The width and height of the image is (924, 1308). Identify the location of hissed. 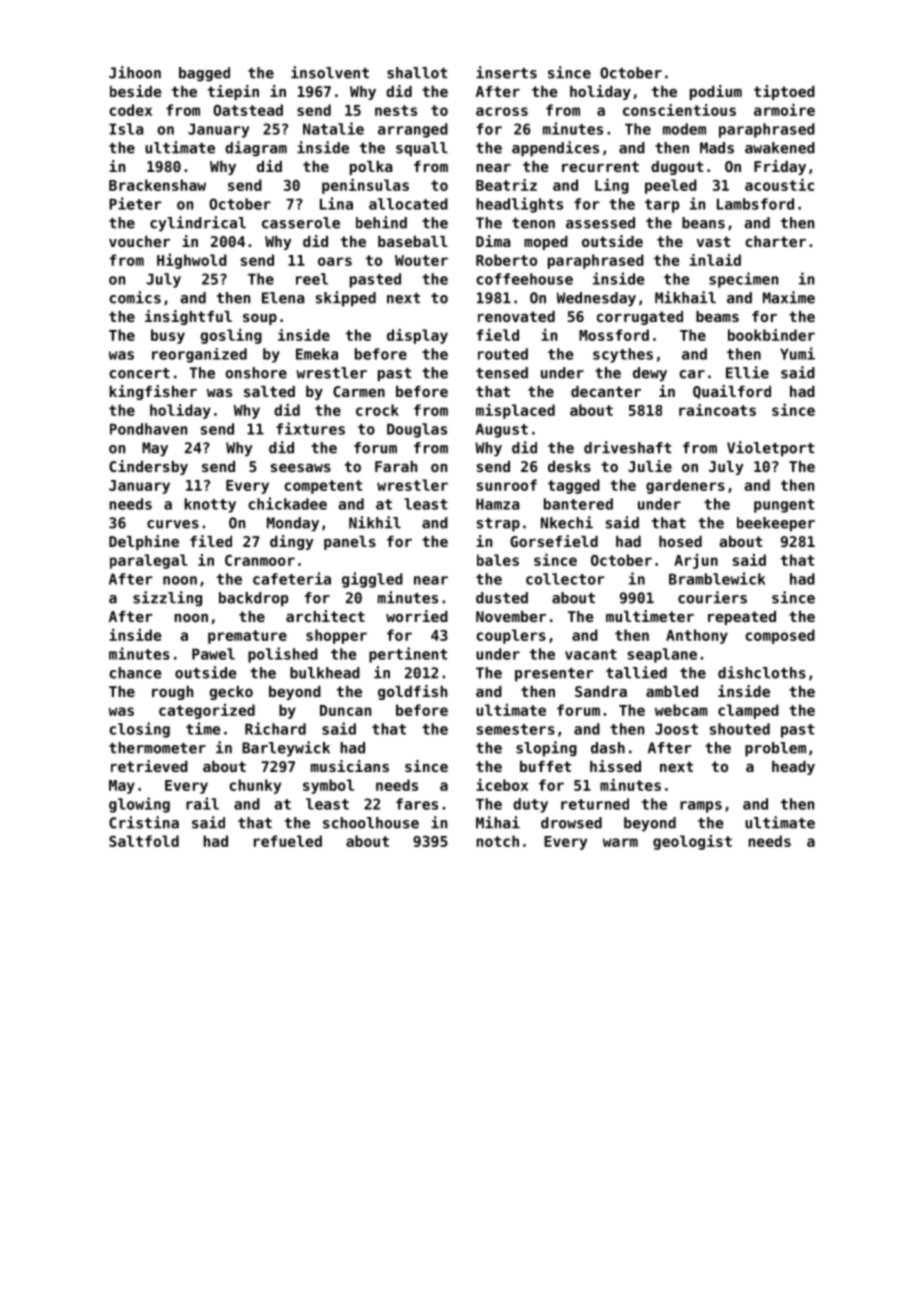
(615, 766).
